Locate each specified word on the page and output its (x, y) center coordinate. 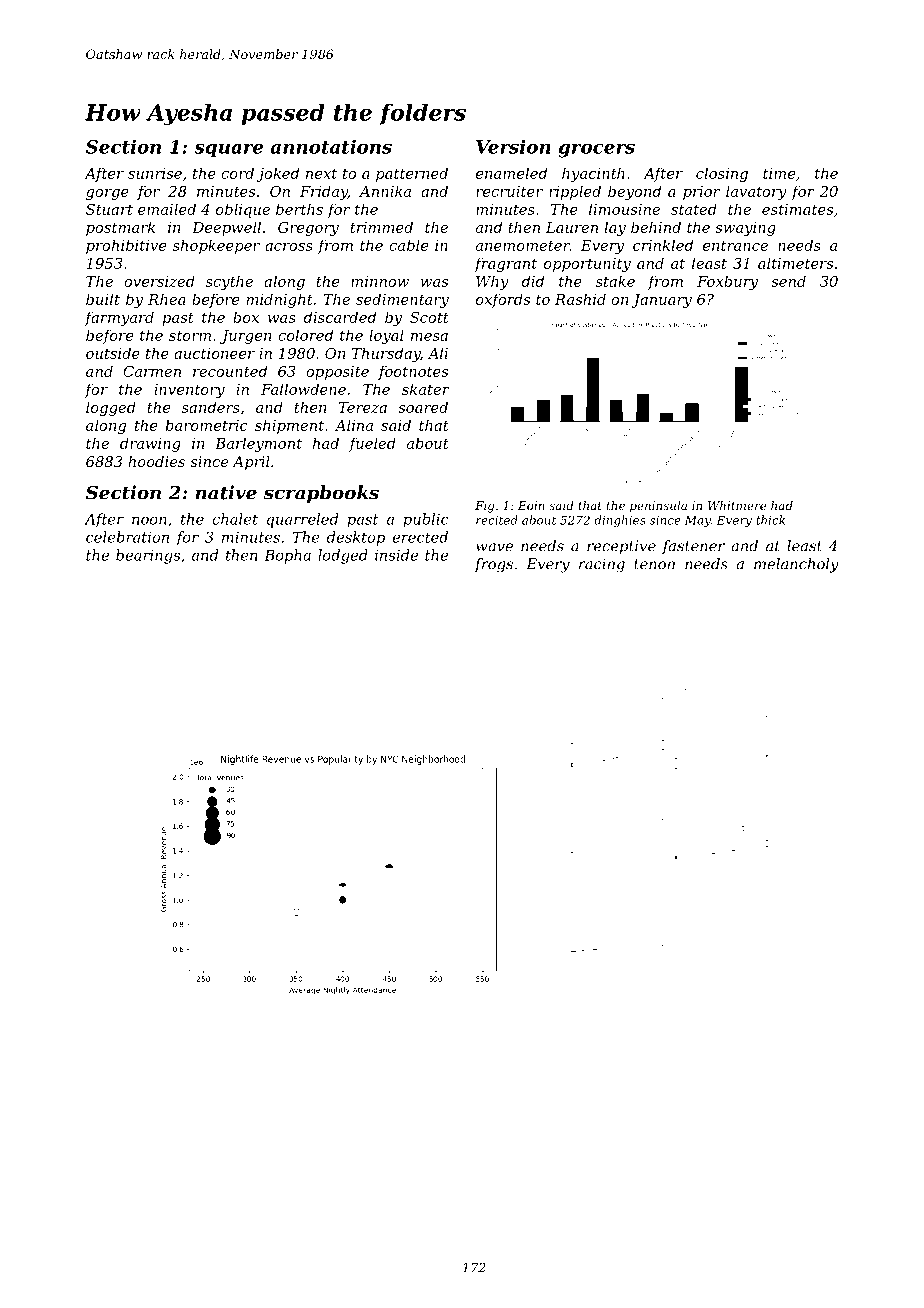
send (788, 281)
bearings (148, 556)
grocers (596, 151)
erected (420, 537)
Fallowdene (303, 389)
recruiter (509, 191)
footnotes (413, 372)
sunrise (155, 173)
